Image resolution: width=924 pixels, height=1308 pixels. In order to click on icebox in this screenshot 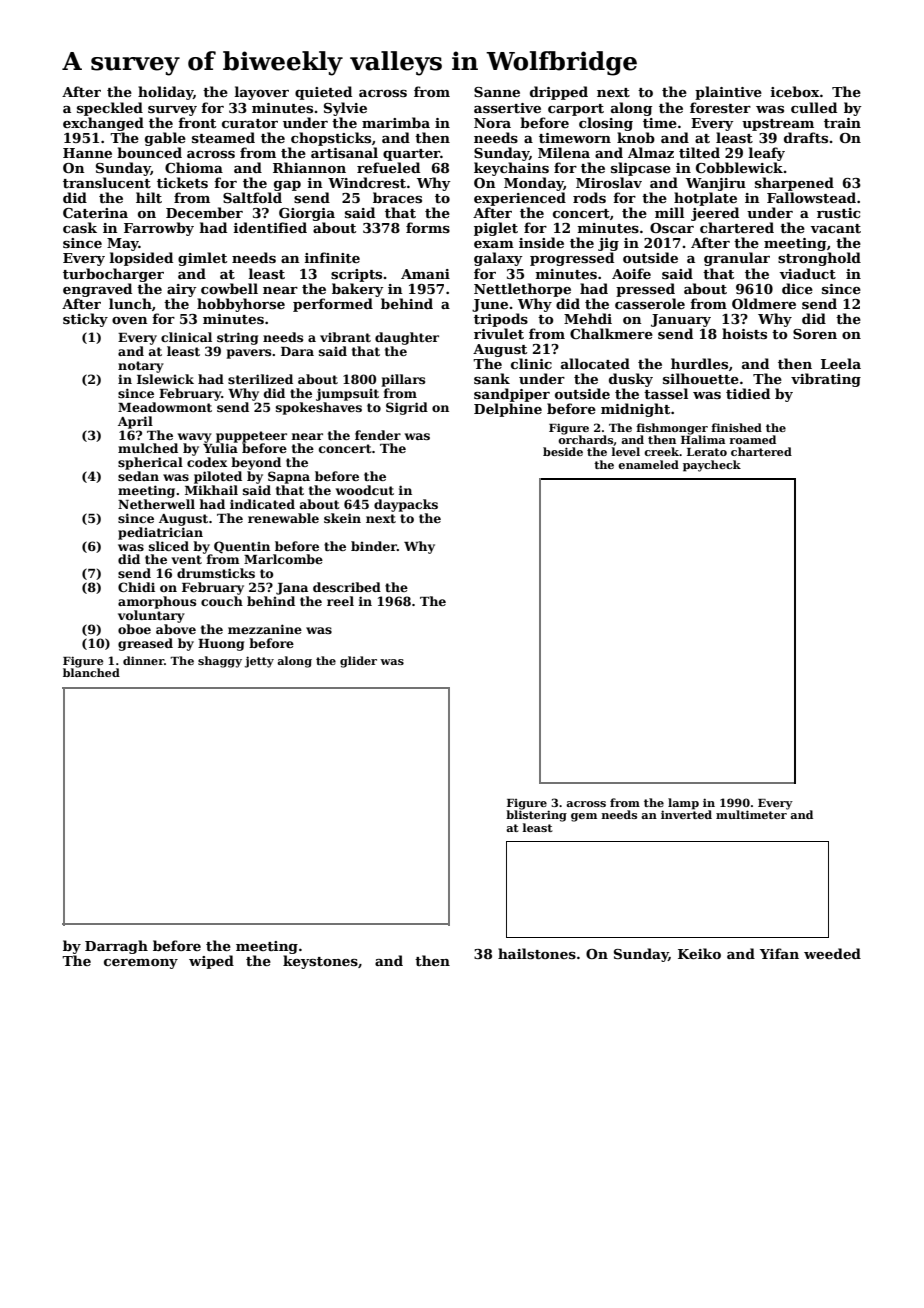, I will do `click(795, 91)`.
